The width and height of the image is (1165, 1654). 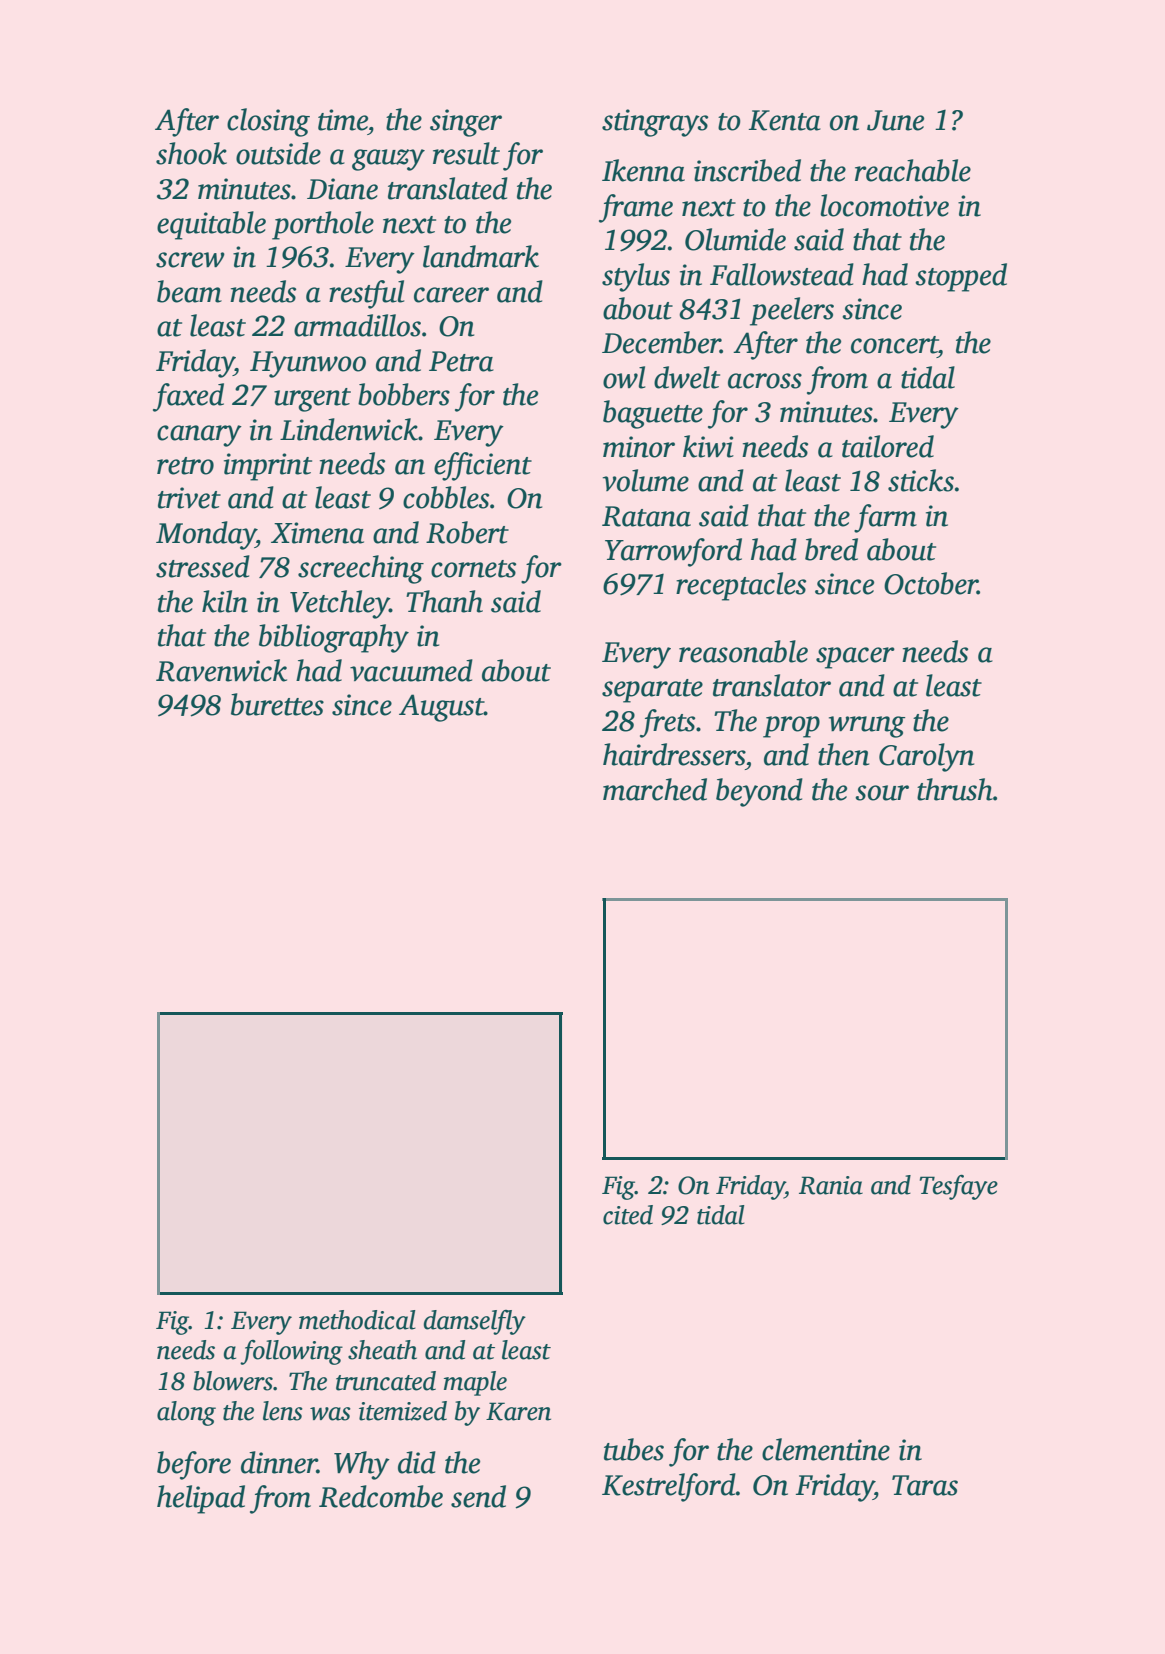 What do you see at coordinates (831, 1185) in the image?
I see `Rania` at bounding box center [831, 1185].
